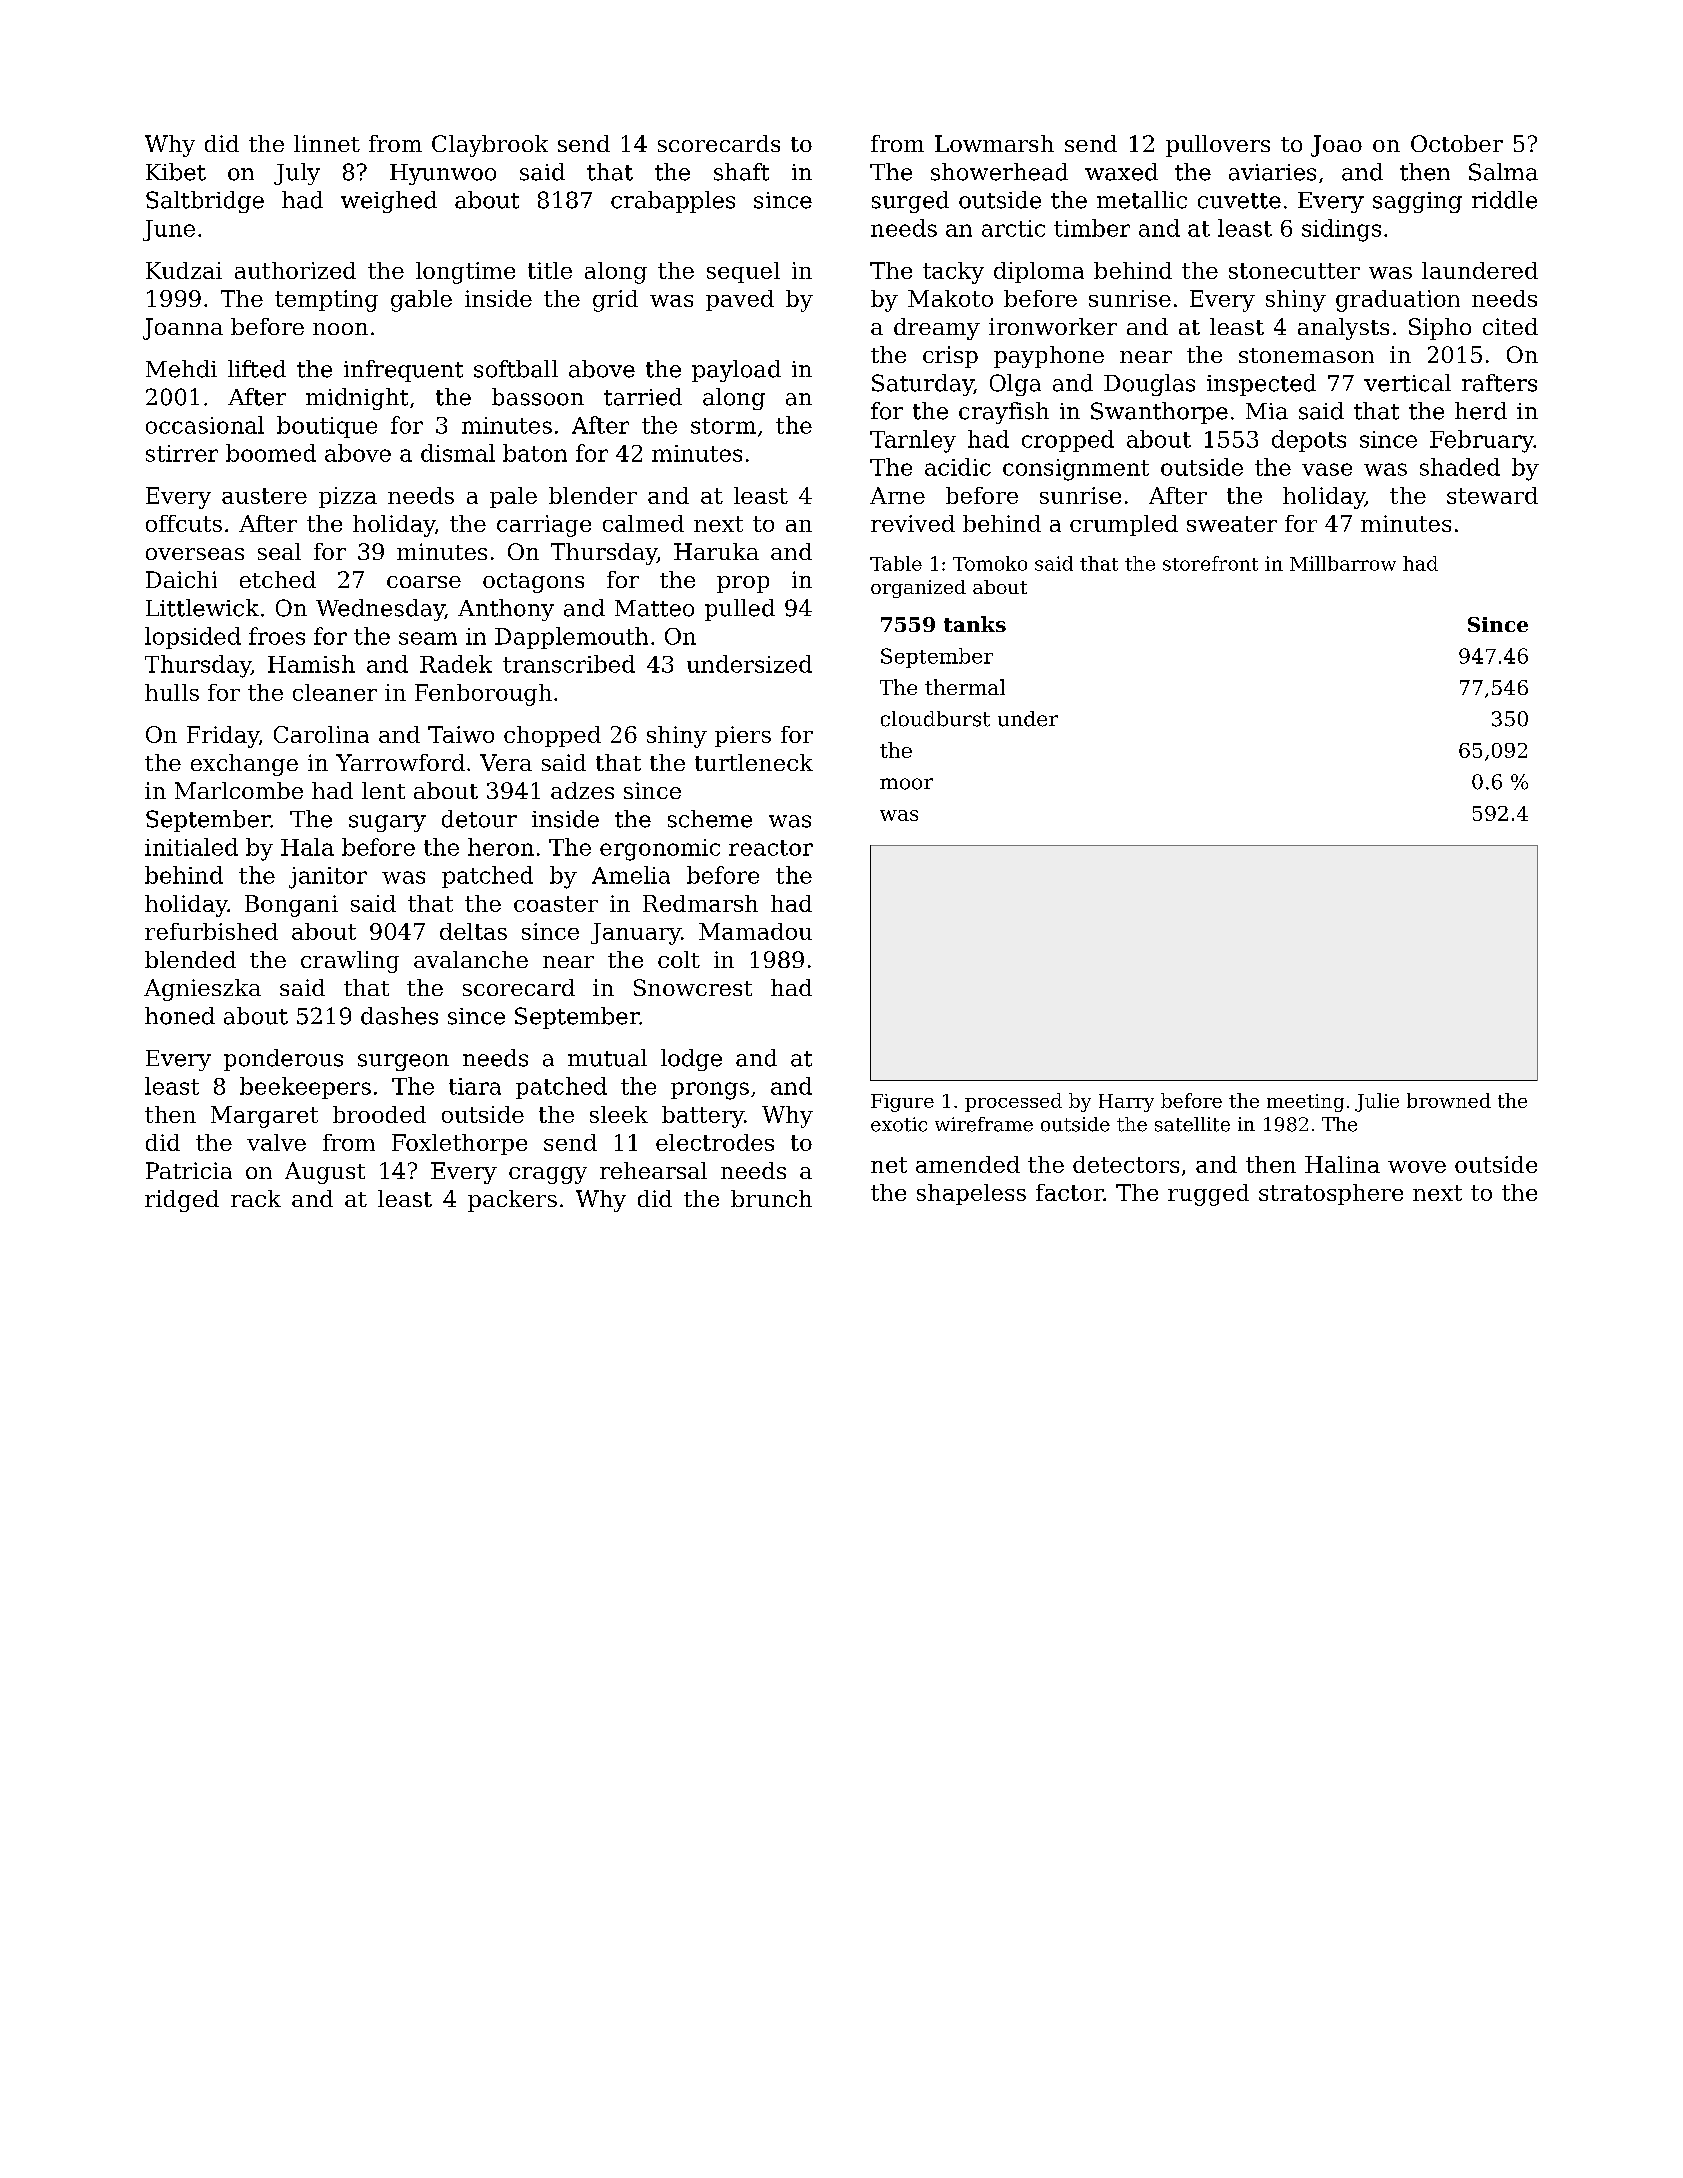 The height and width of the screenshot is (2178, 1683). I want to click on browned, so click(1449, 1100).
